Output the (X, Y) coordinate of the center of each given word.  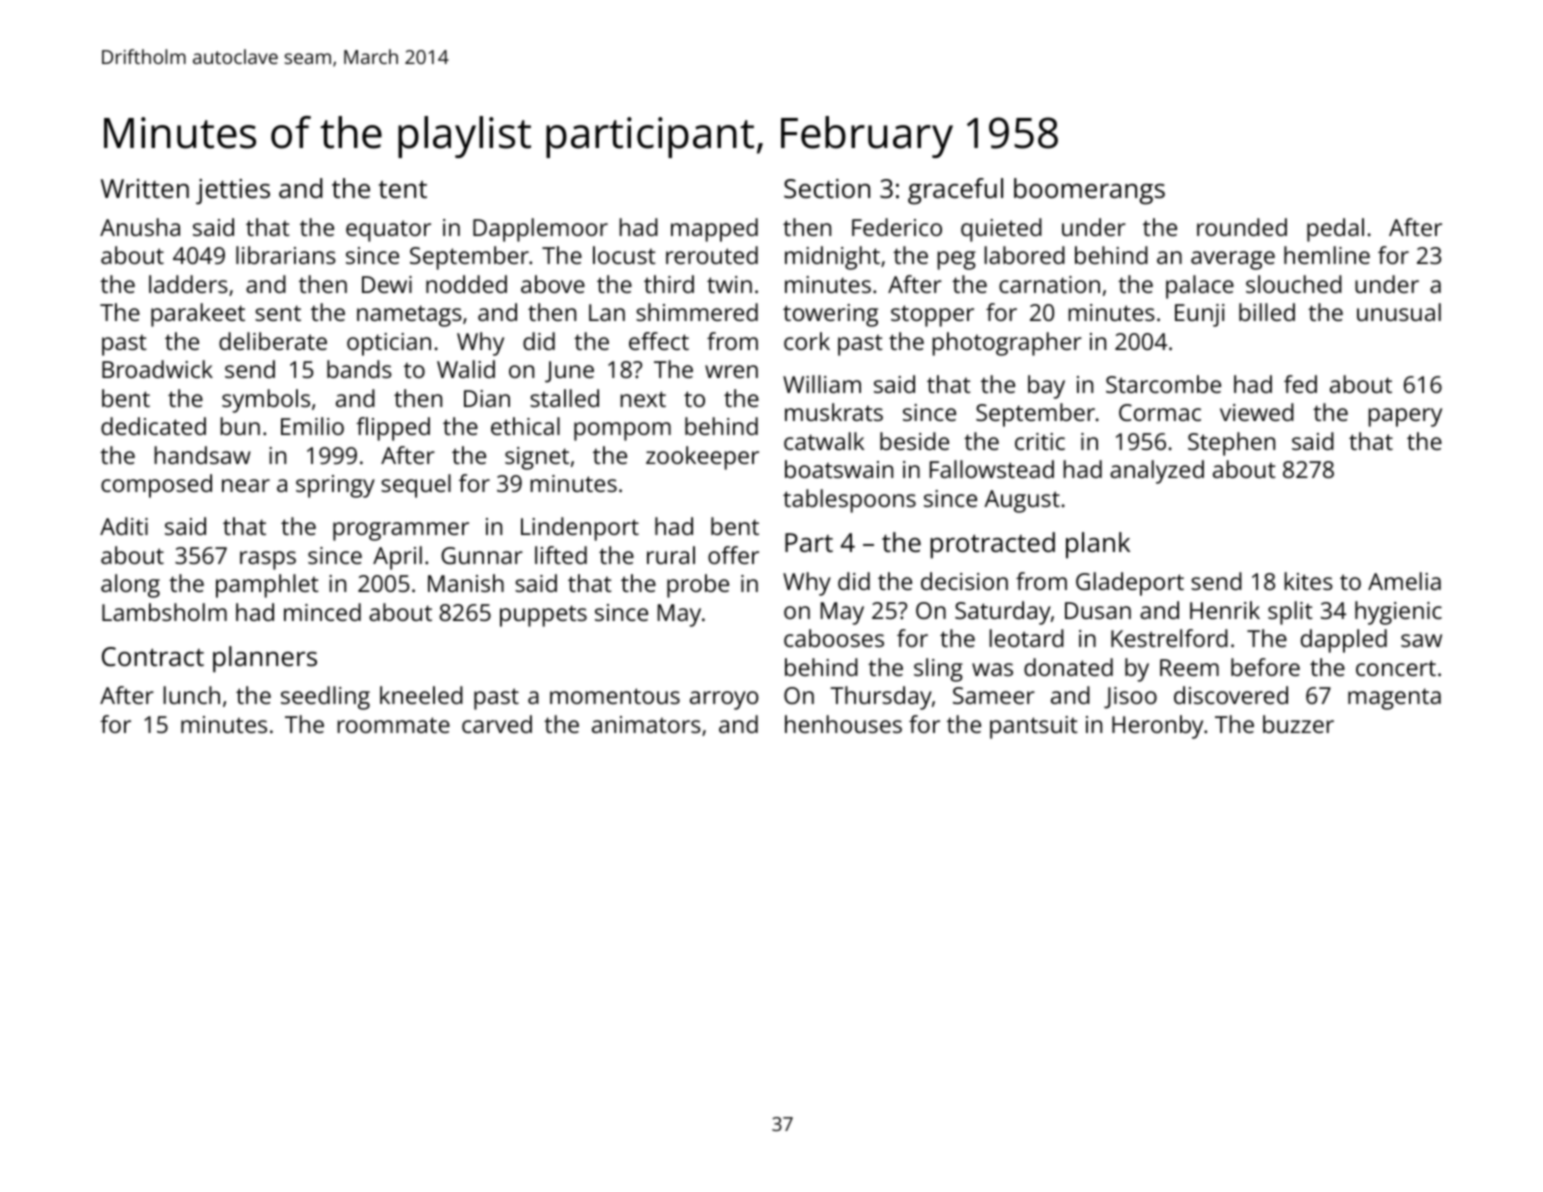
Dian (487, 398)
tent (403, 189)
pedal (1335, 230)
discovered (1231, 695)
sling (938, 670)
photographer (1007, 344)
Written (145, 188)
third (669, 284)
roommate (393, 725)
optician (389, 344)
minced (322, 612)
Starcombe (1163, 384)
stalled (564, 398)
